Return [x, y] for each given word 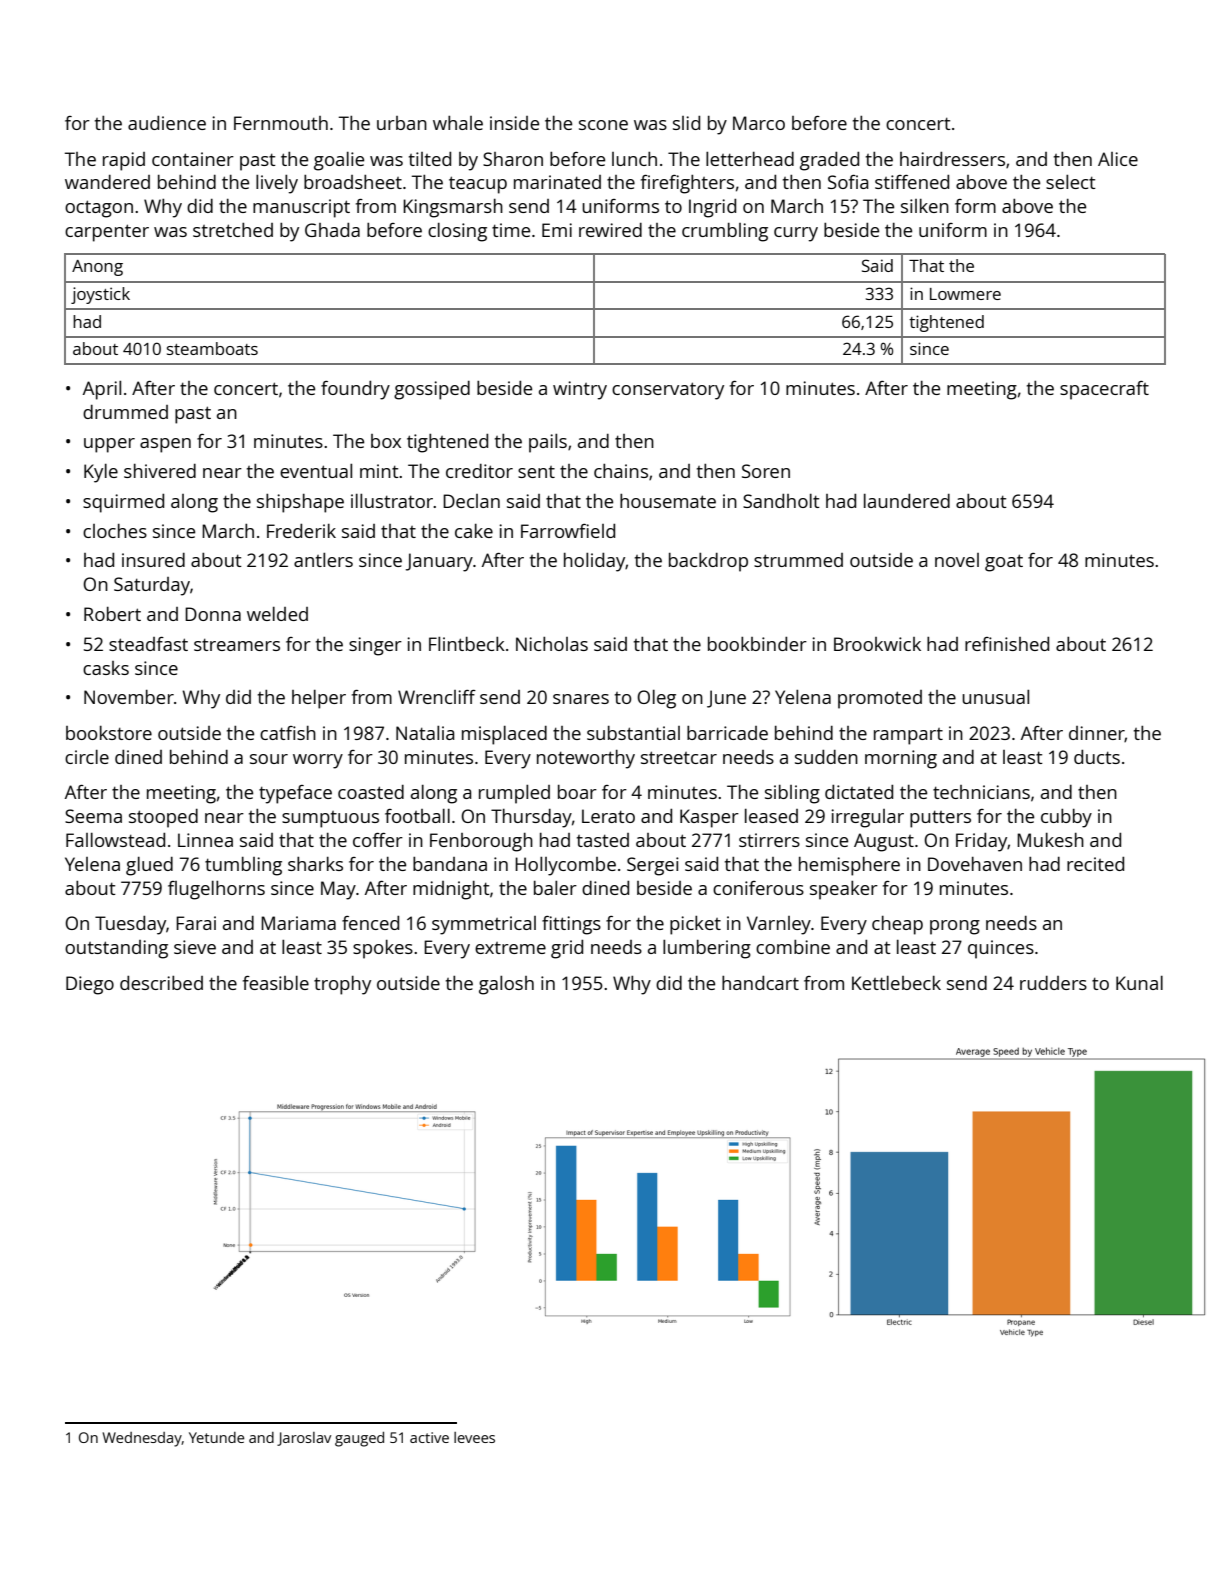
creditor [479, 471]
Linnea [205, 840]
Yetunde [216, 1437]
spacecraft [1104, 390]
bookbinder [757, 644]
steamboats [212, 348]
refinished [1007, 644]
